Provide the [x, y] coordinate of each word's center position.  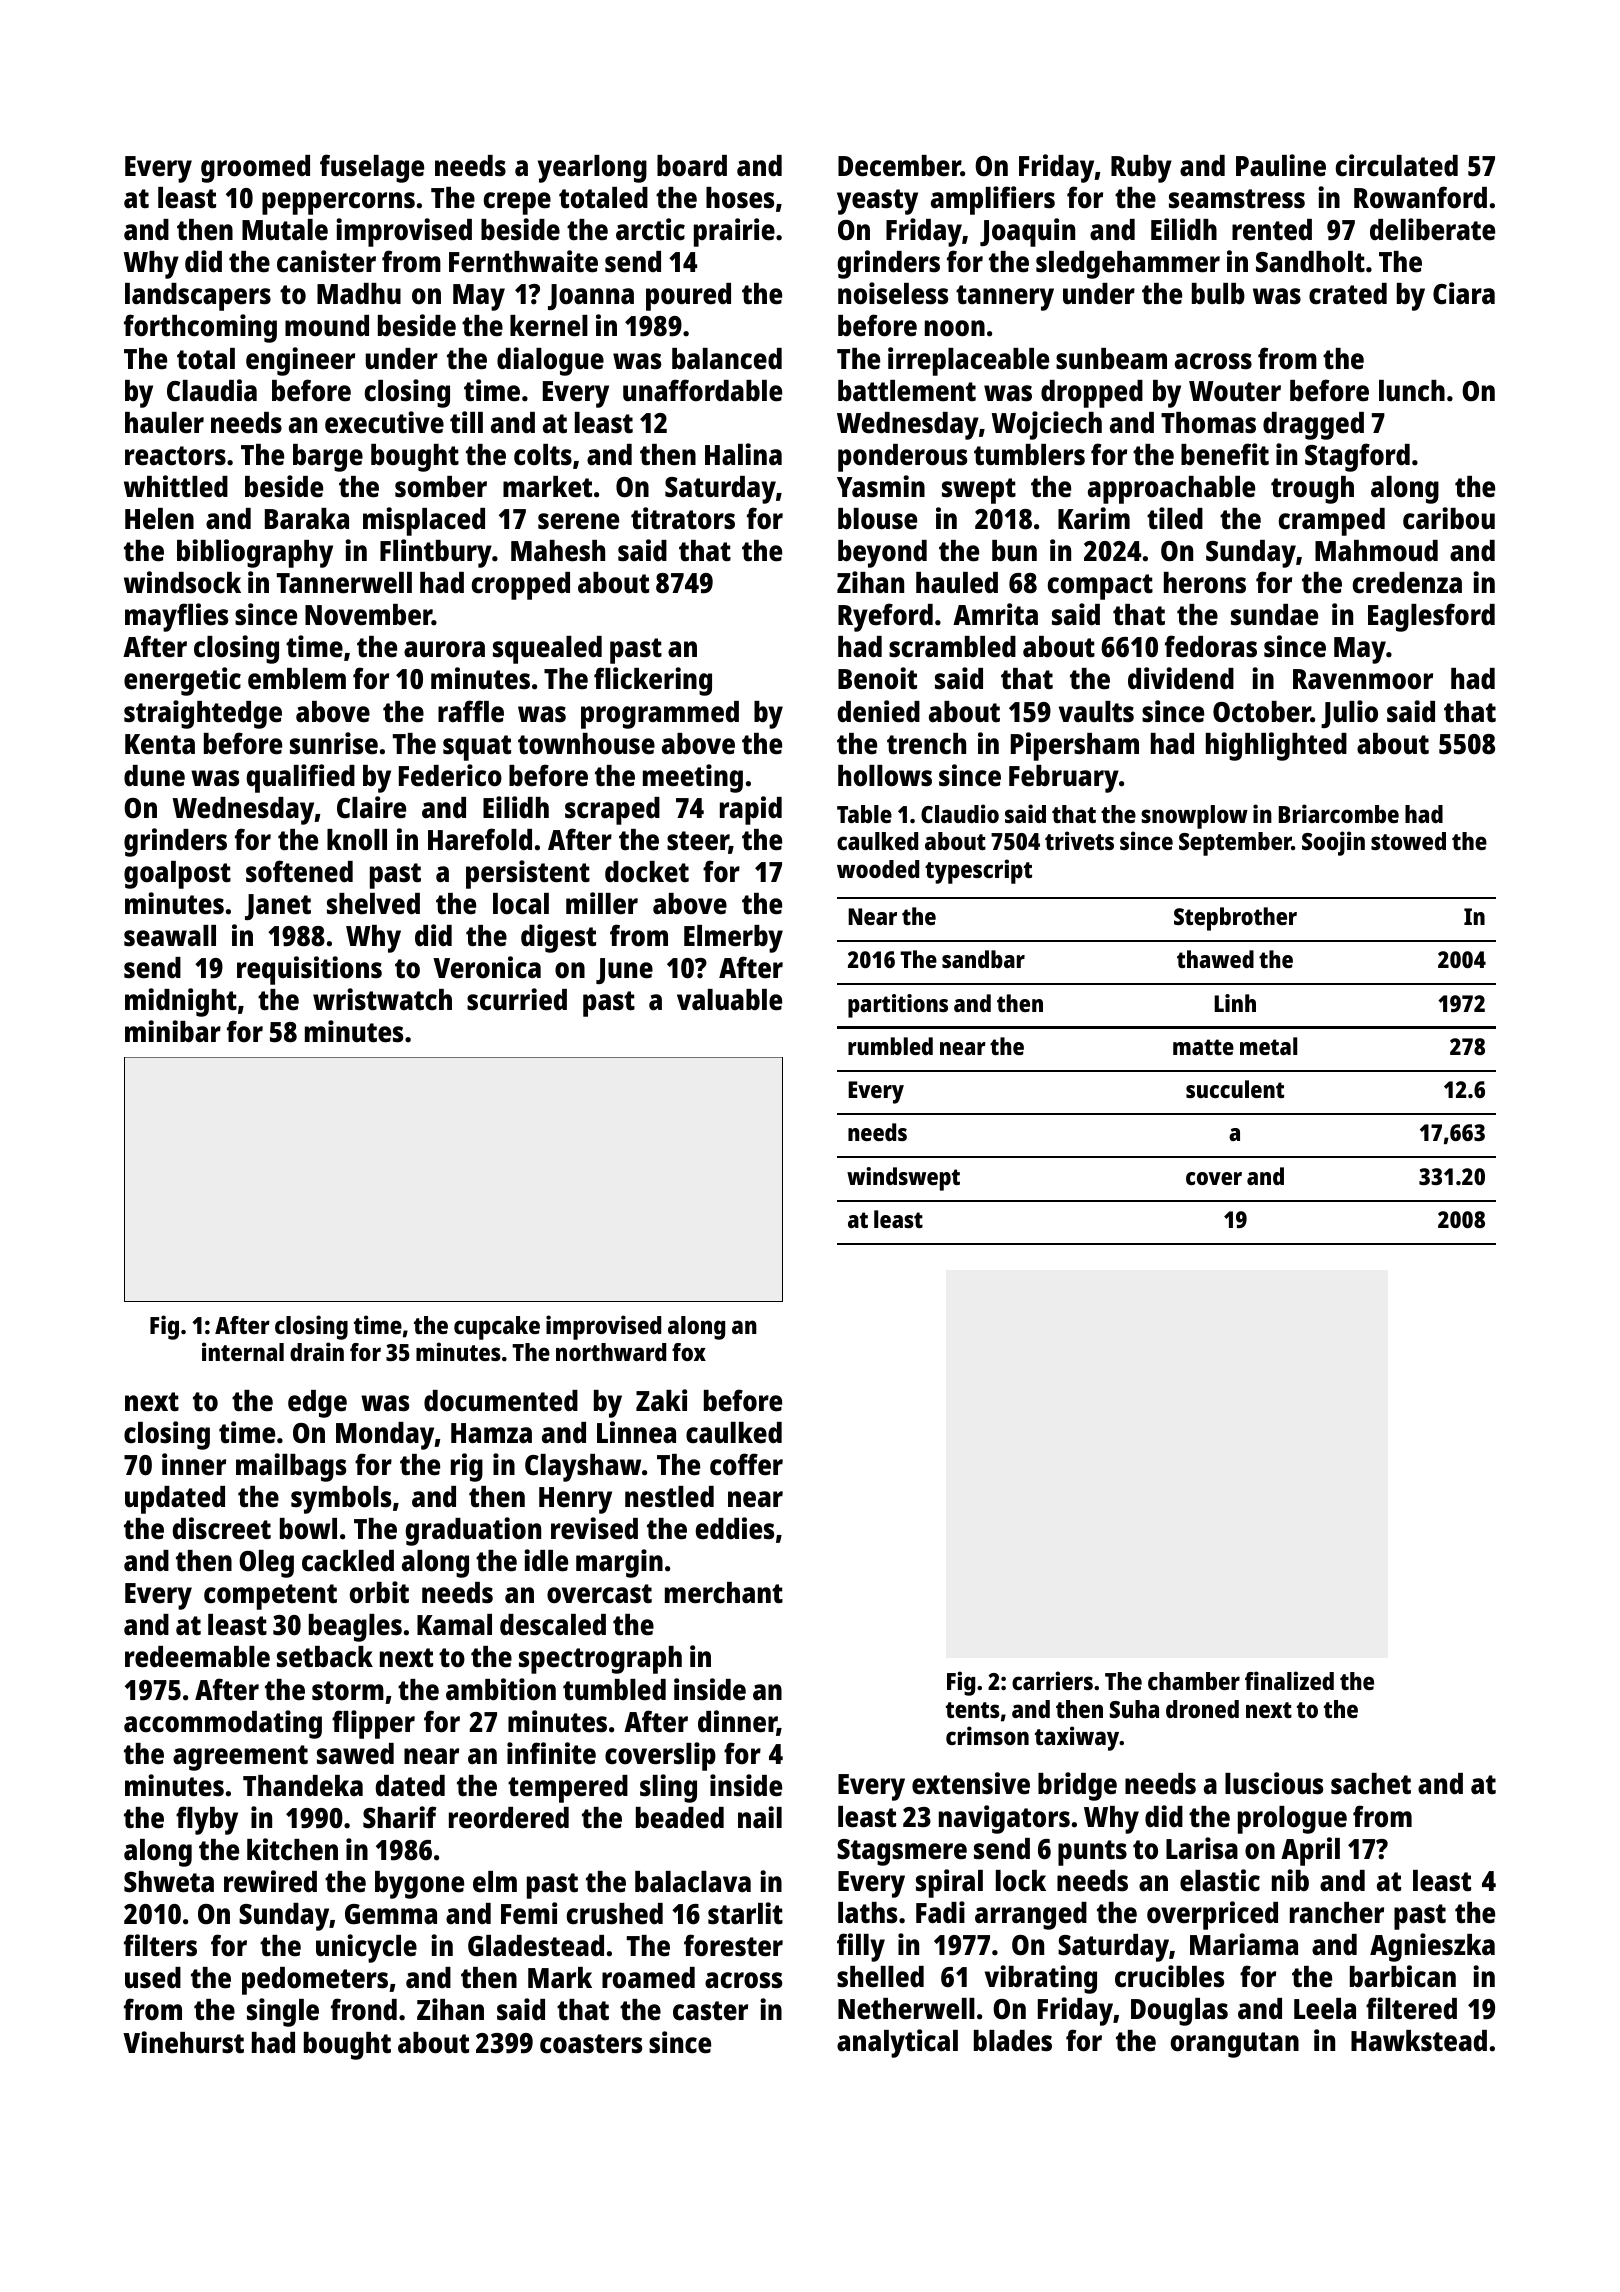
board [692, 166]
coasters [591, 2044]
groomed [255, 169]
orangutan [1235, 2045]
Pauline [1281, 165]
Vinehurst [183, 2042]
